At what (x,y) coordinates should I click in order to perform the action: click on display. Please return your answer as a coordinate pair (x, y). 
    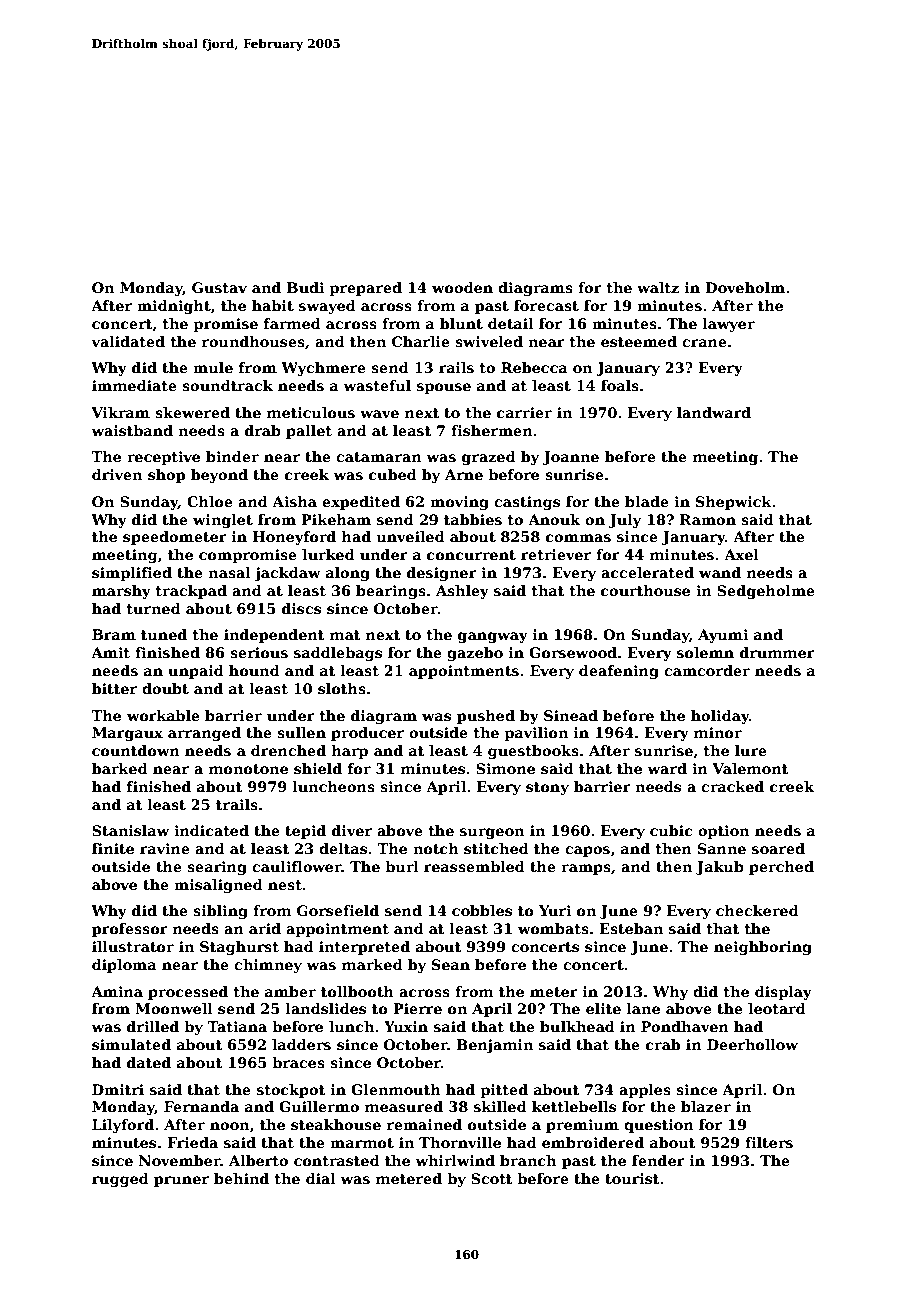
    Looking at the image, I should click on (783, 993).
